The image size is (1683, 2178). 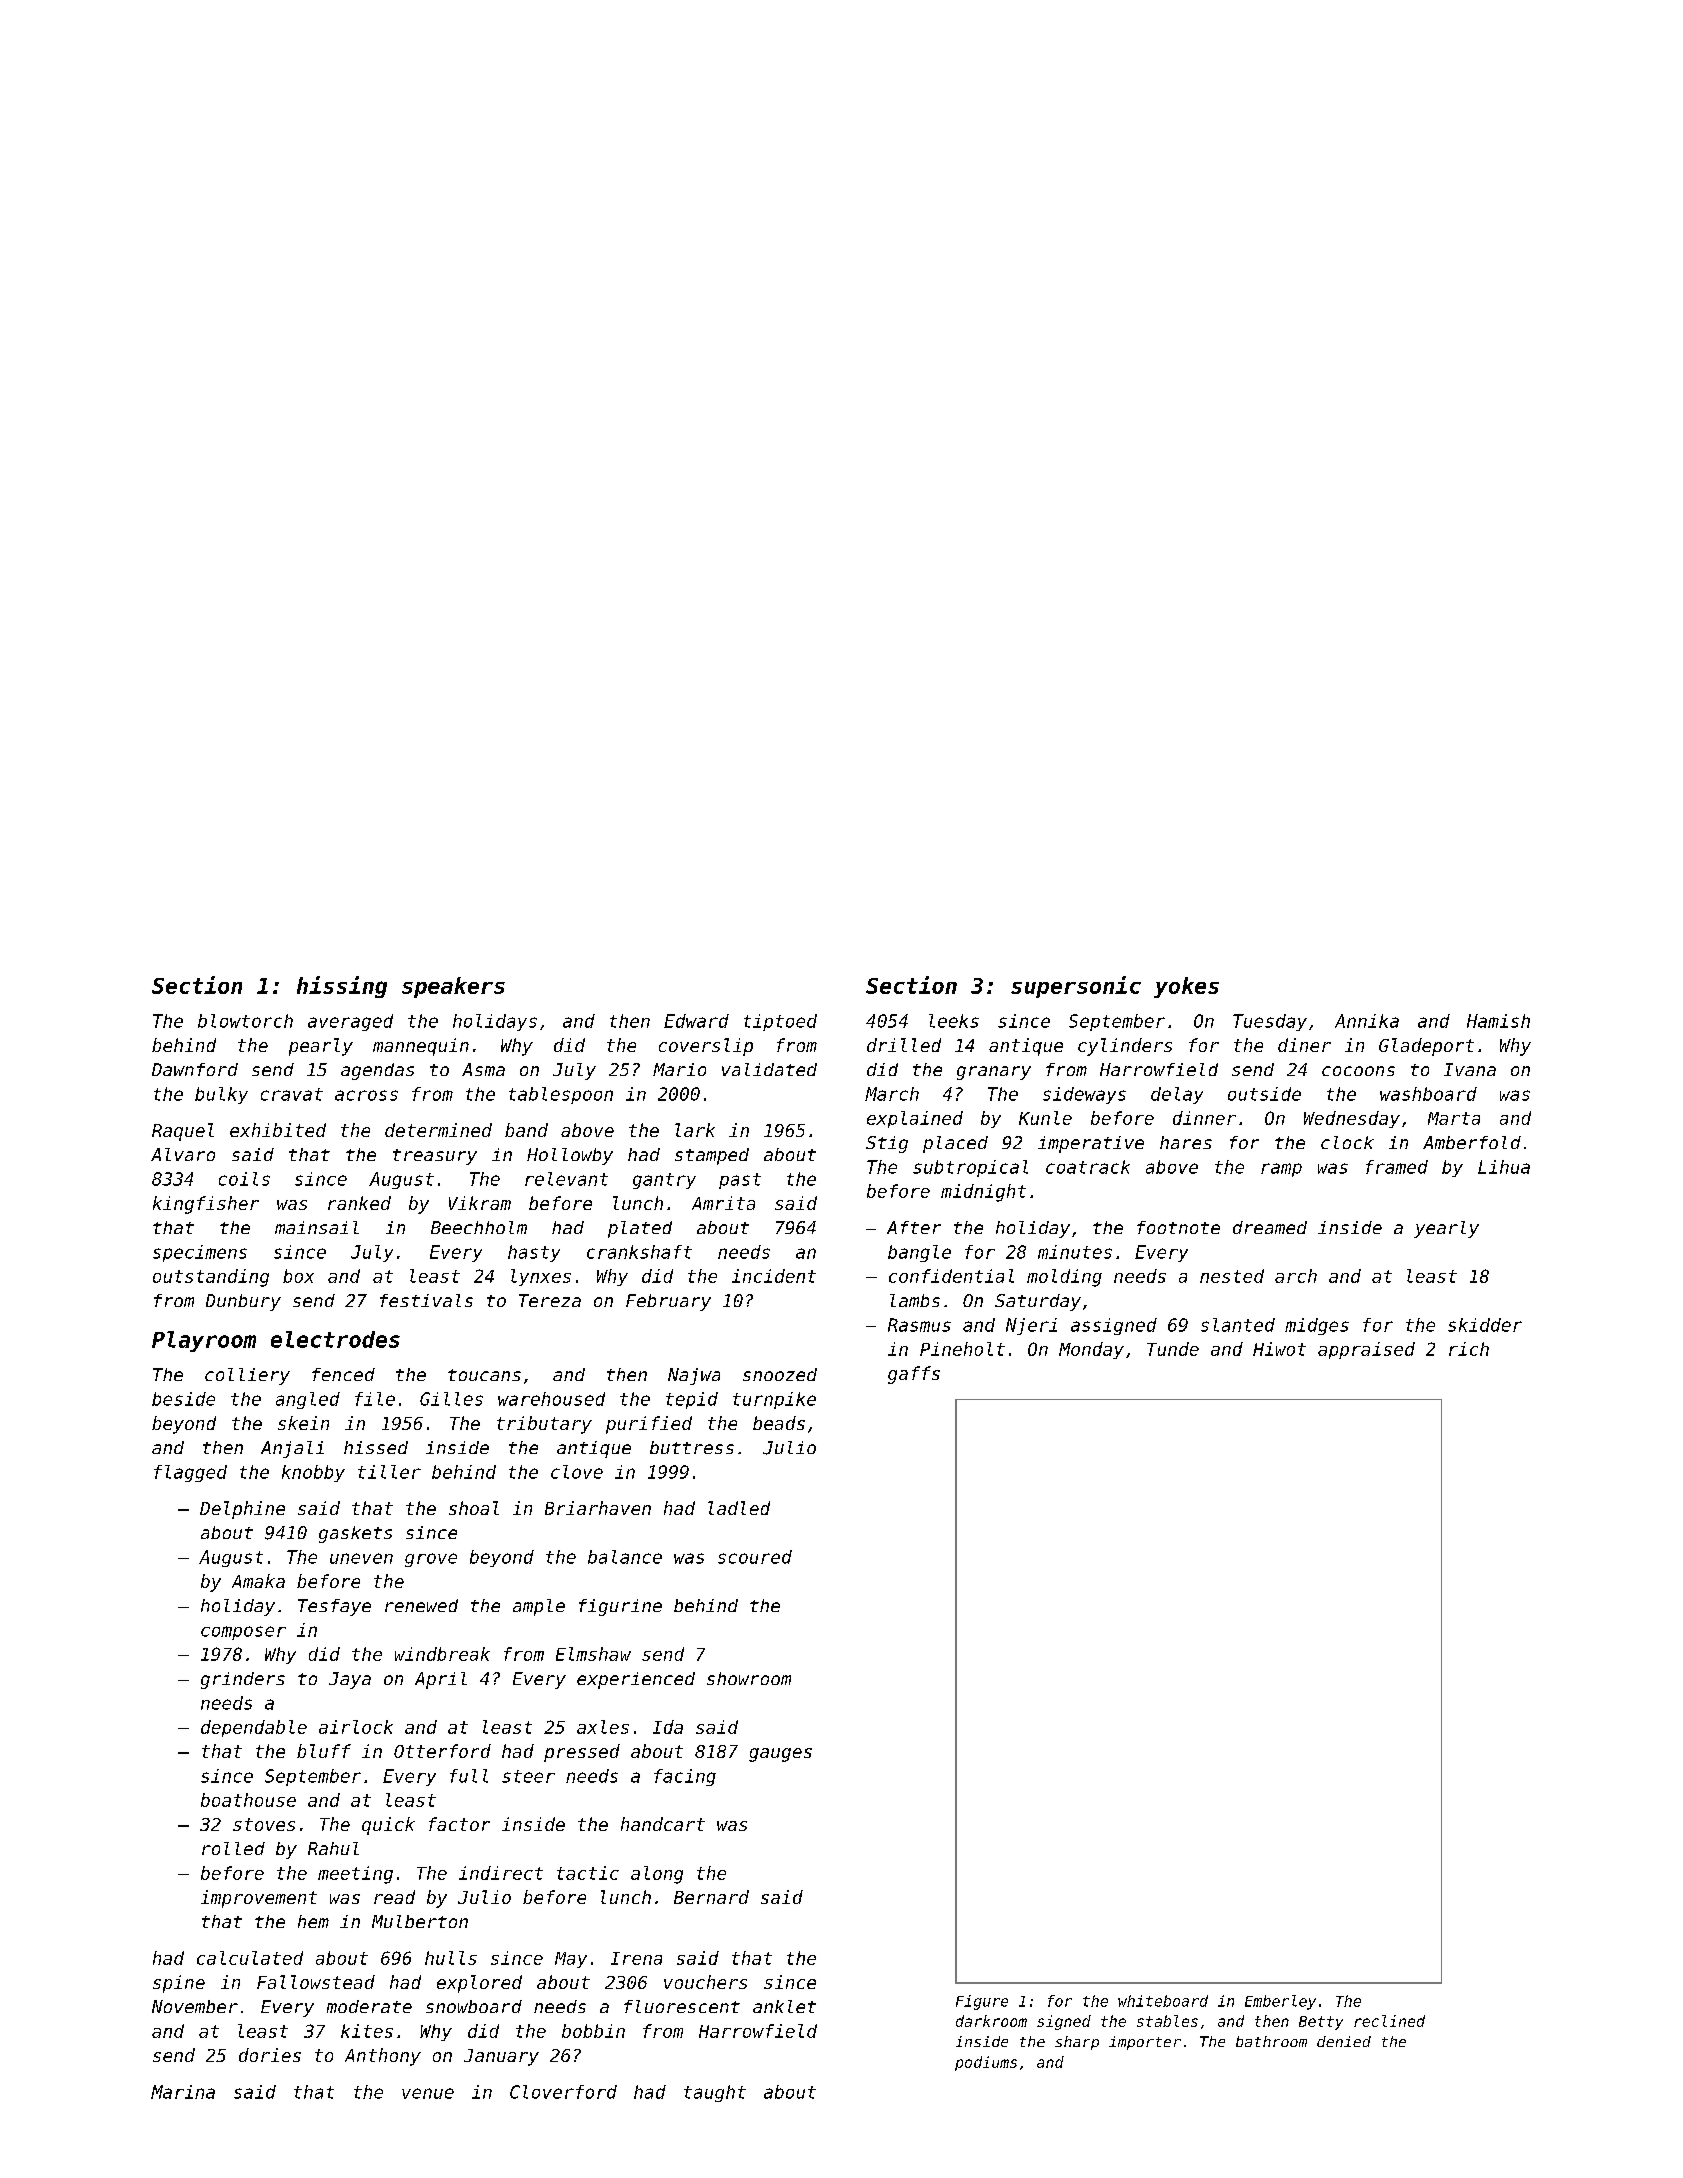 I want to click on facing, so click(x=685, y=1777).
